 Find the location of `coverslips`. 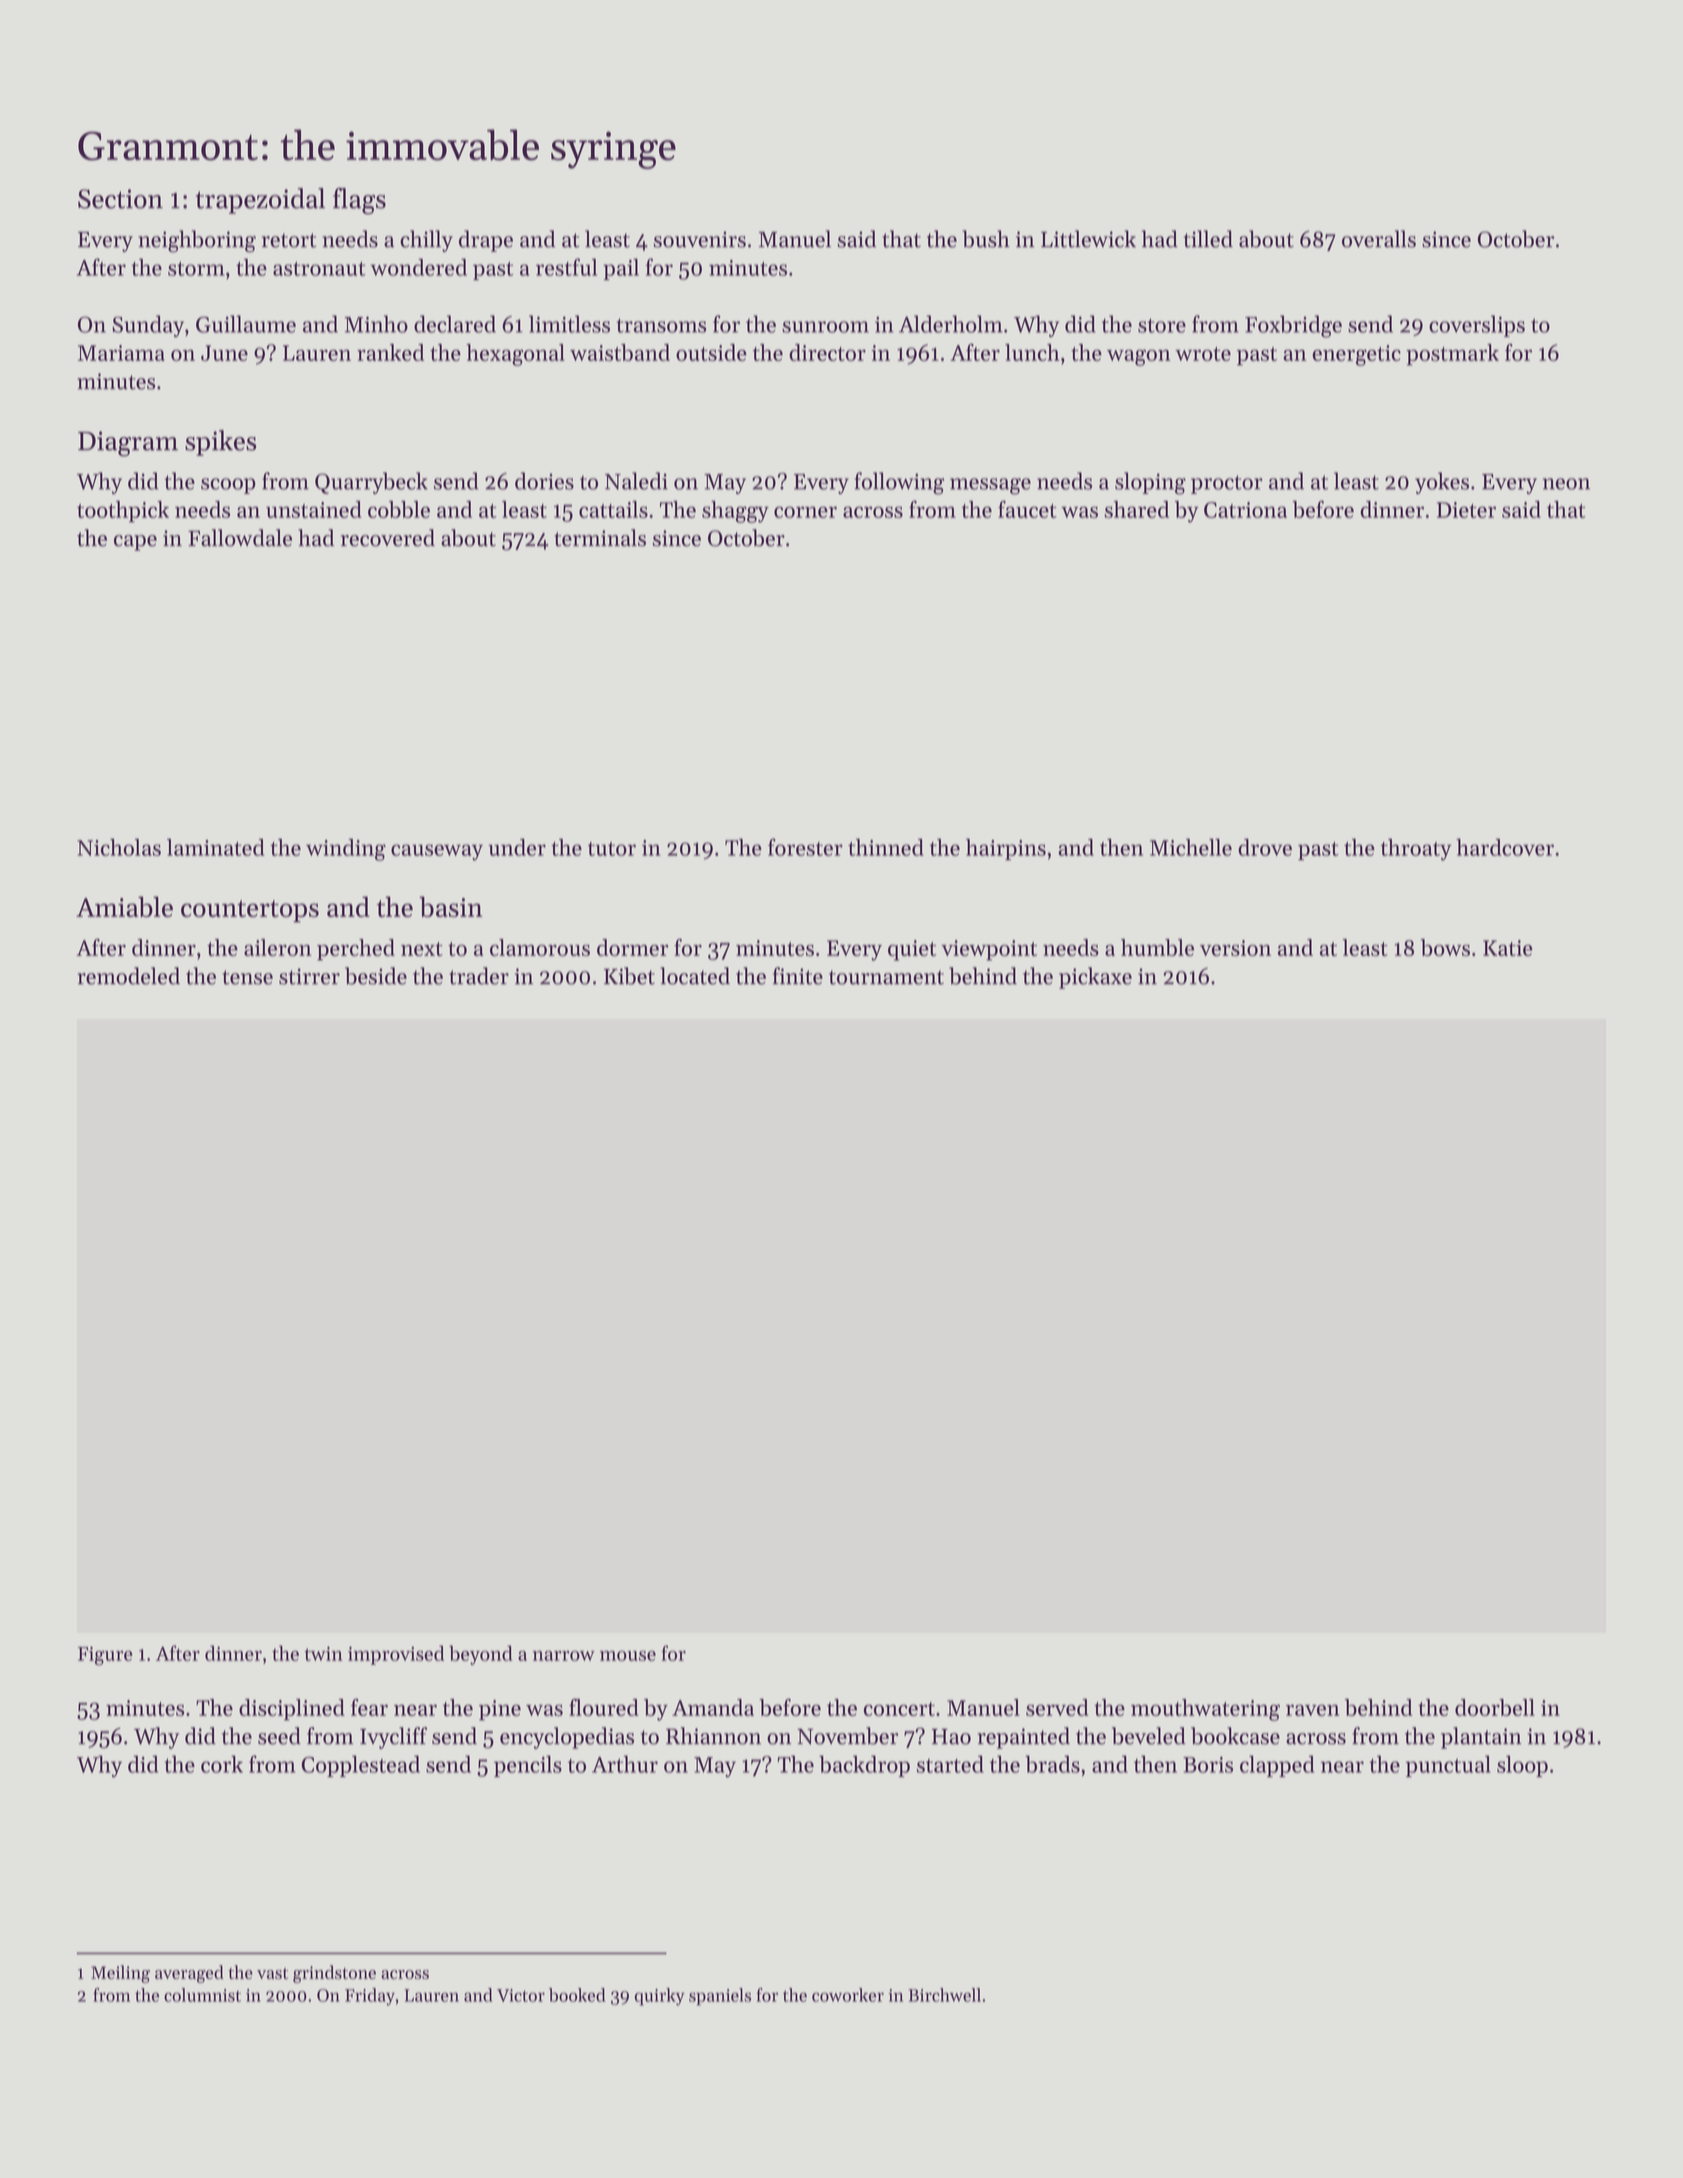

coverslips is located at coordinates (1477, 326).
